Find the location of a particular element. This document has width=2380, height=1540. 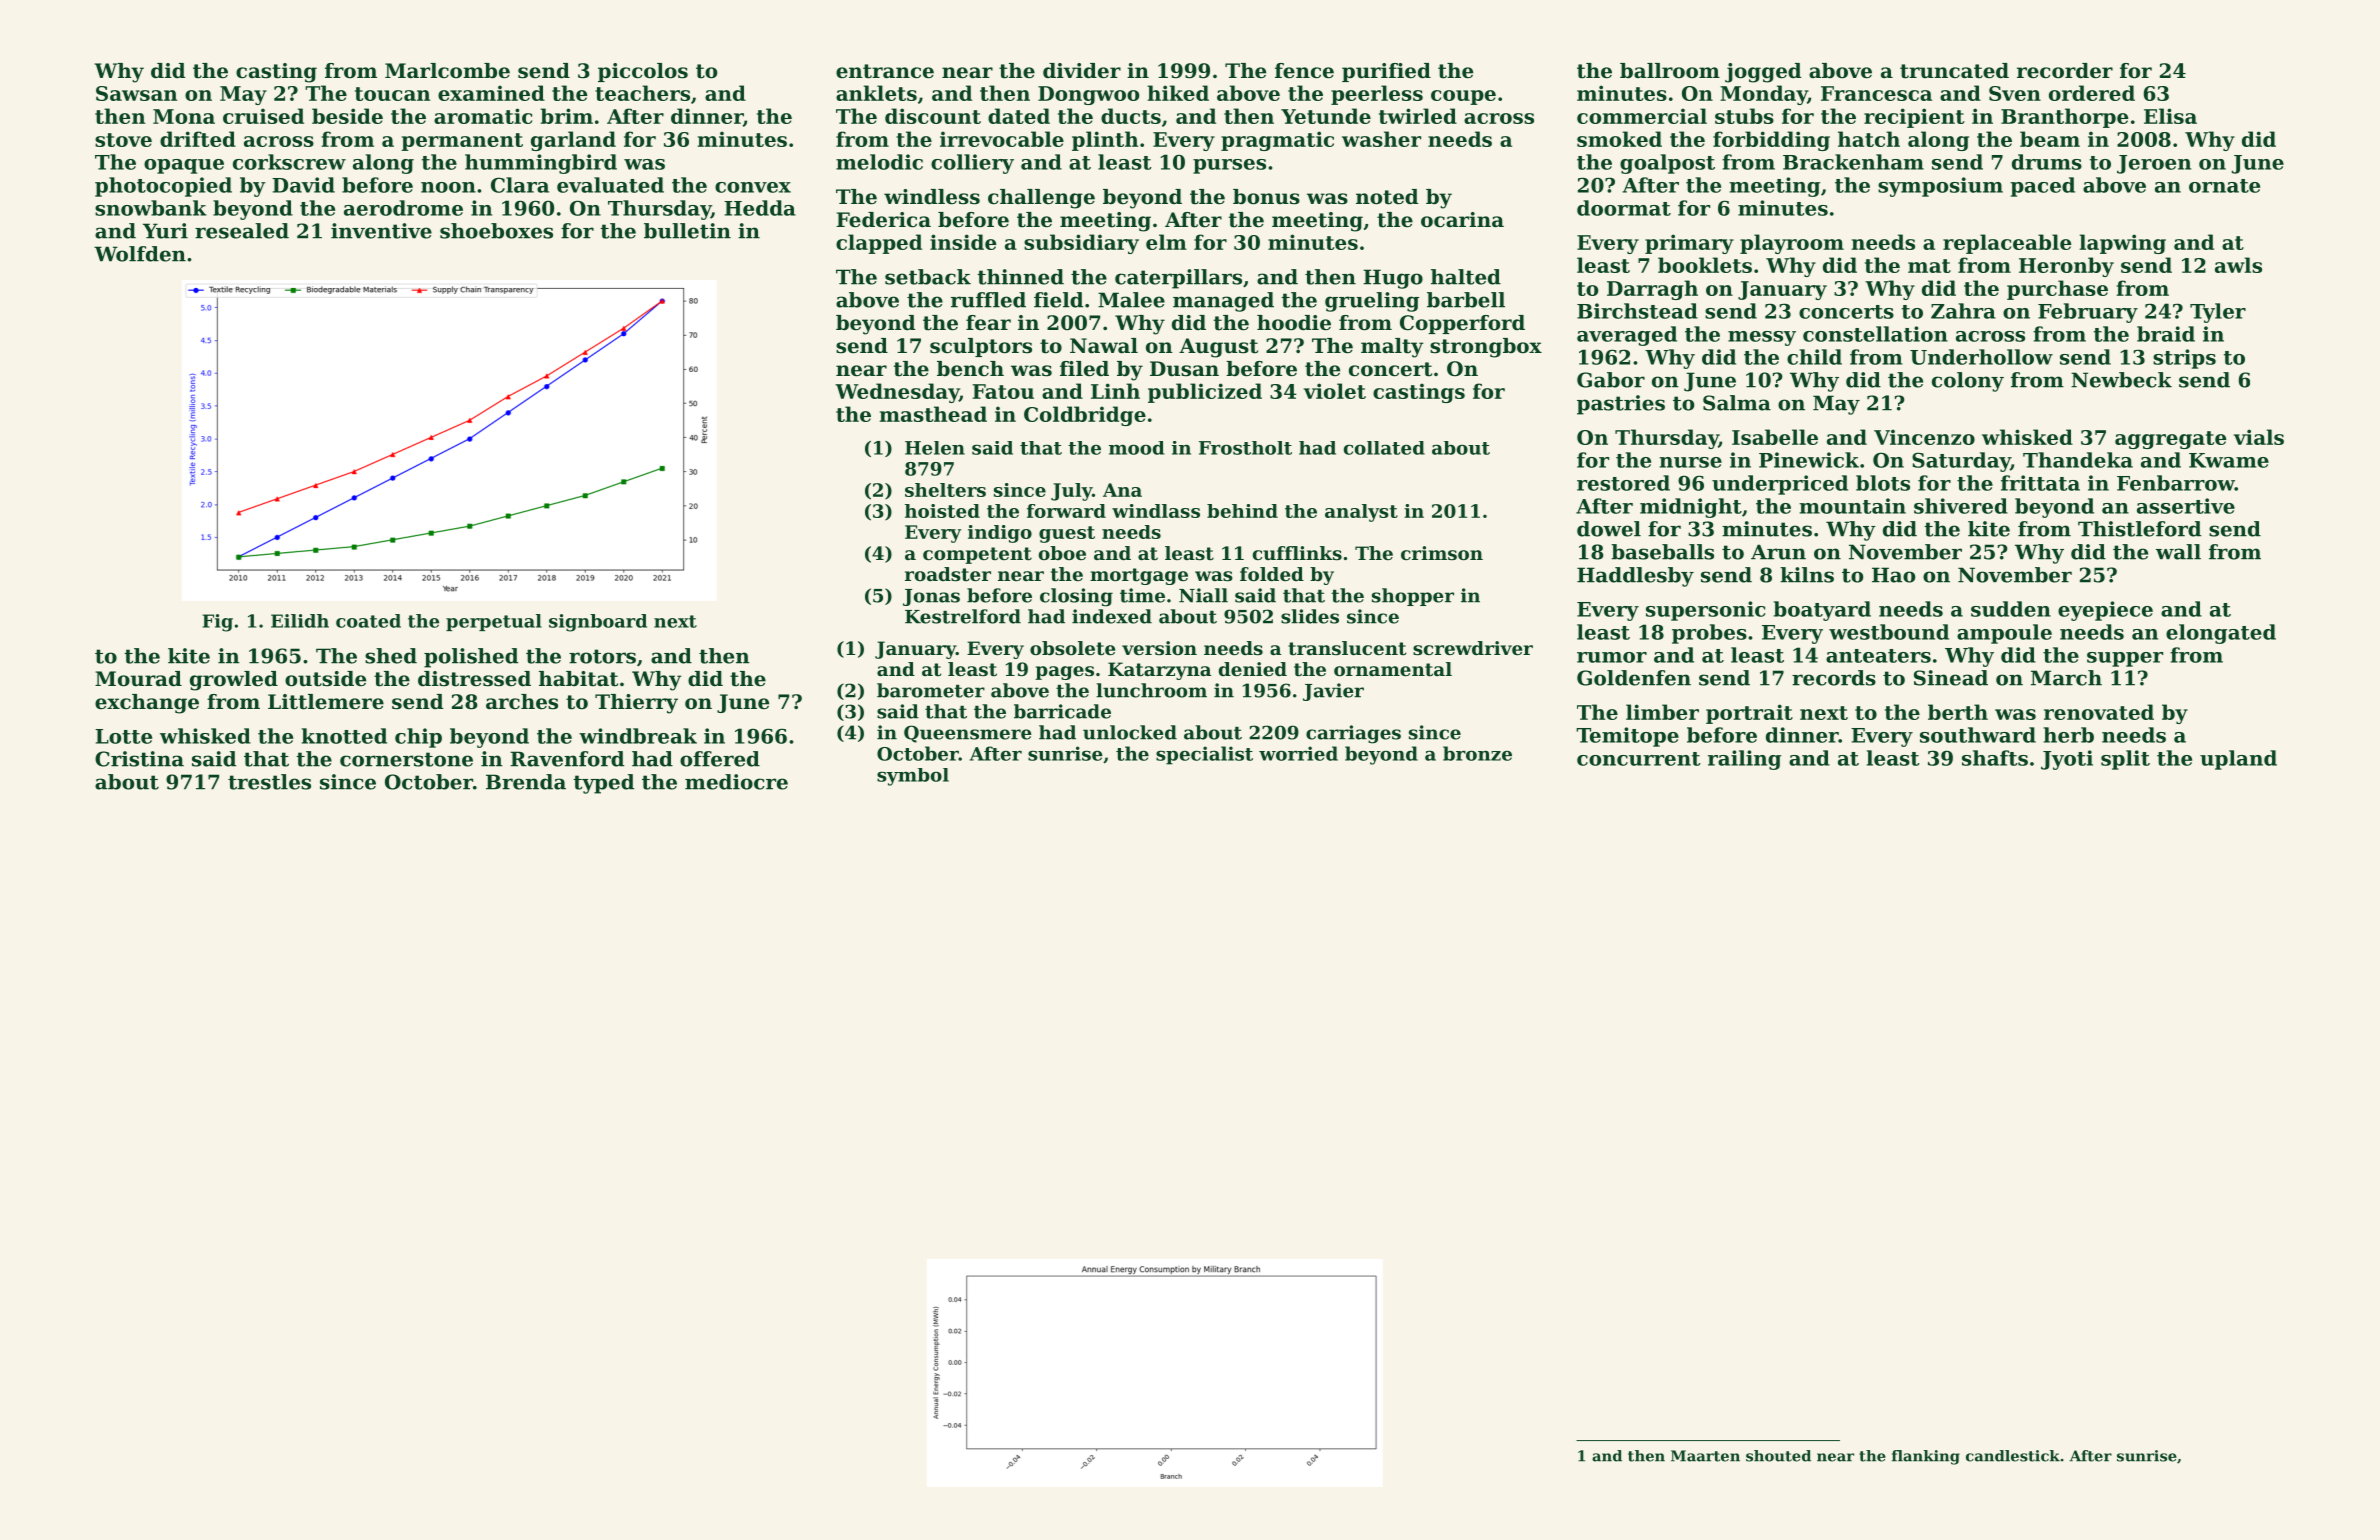

clapped is located at coordinates (879, 244).
